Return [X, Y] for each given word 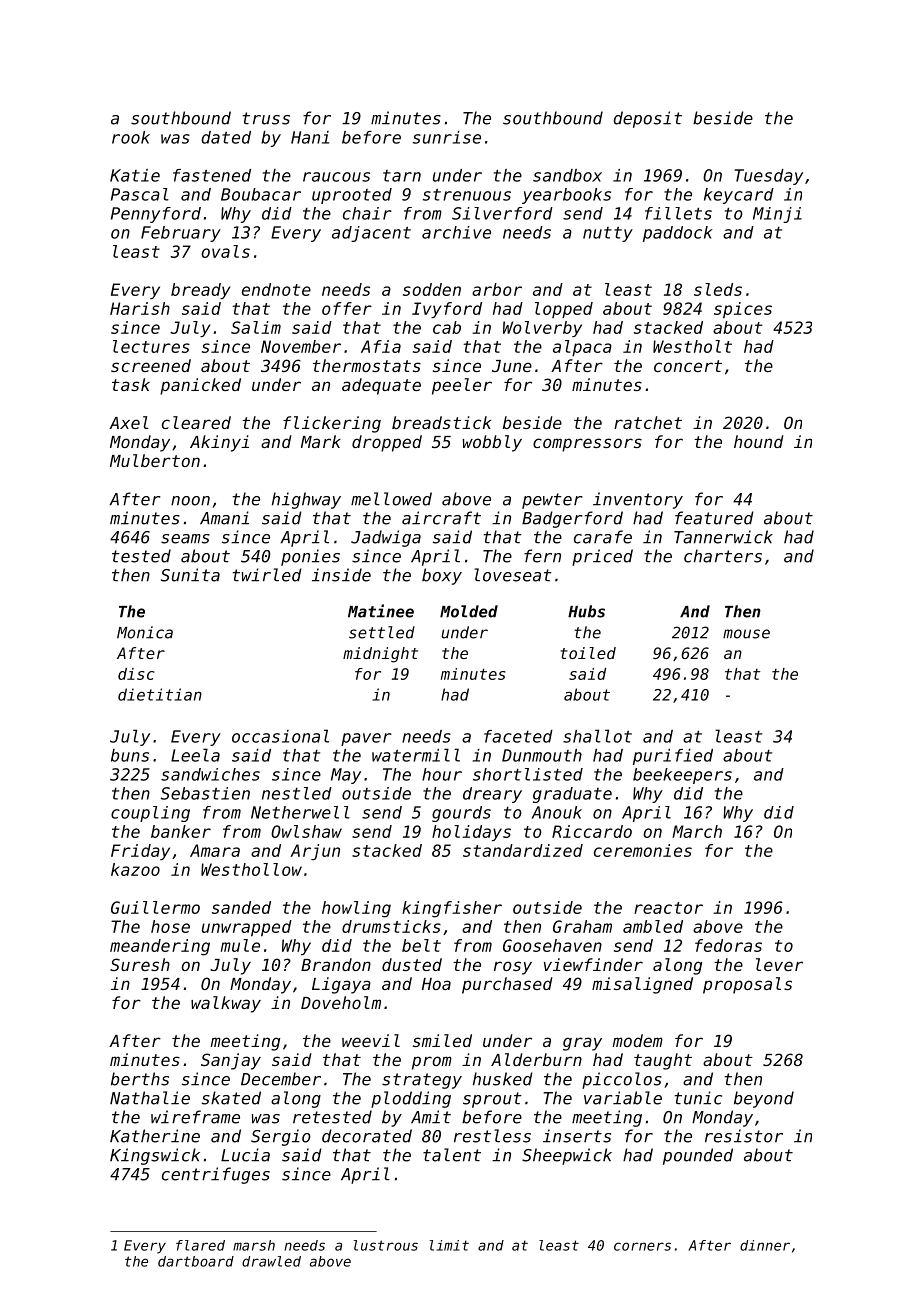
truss [266, 118]
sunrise [447, 137]
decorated [367, 1136]
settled [382, 632]
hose [170, 926]
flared [200, 1245]
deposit [648, 119]
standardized [523, 850]
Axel [129, 422]
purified [673, 757]
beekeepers [682, 776]
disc [136, 674]
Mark [321, 441]
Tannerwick [723, 537]
